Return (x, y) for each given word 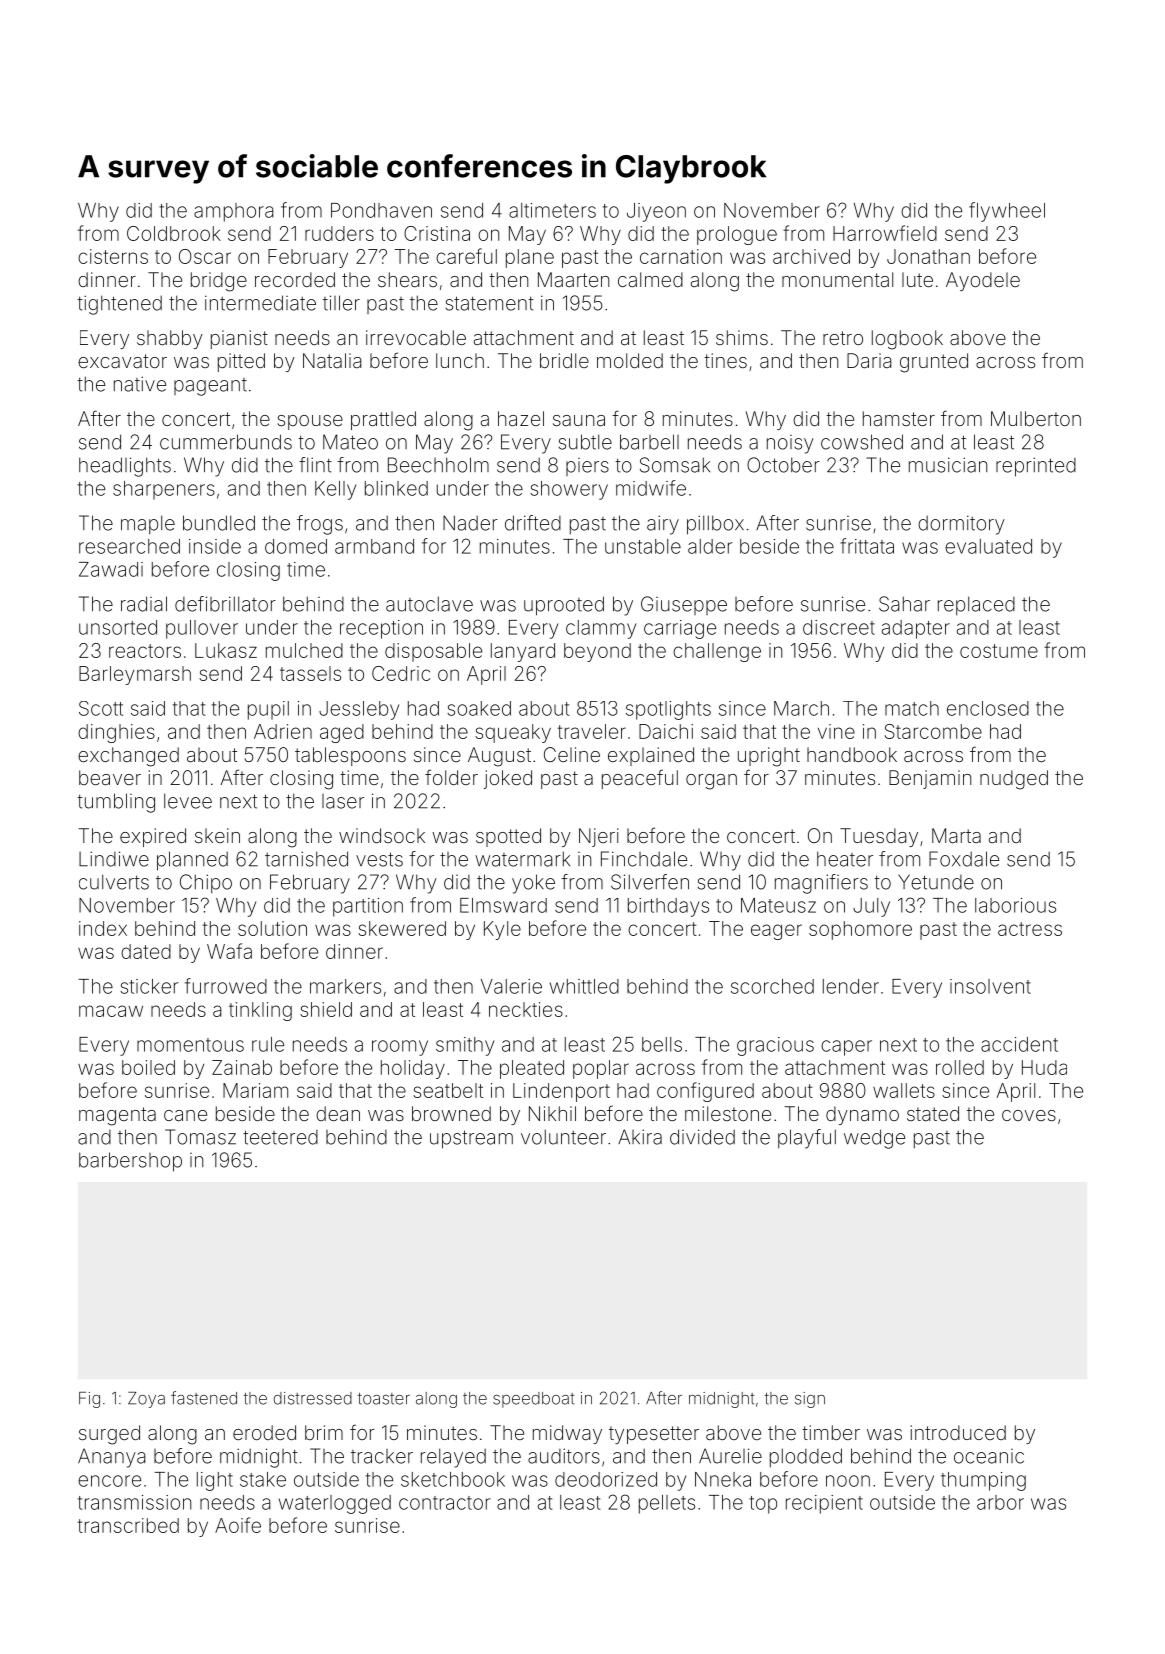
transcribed (128, 1525)
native (140, 384)
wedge (874, 1139)
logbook (907, 340)
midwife (651, 488)
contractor (444, 1503)
